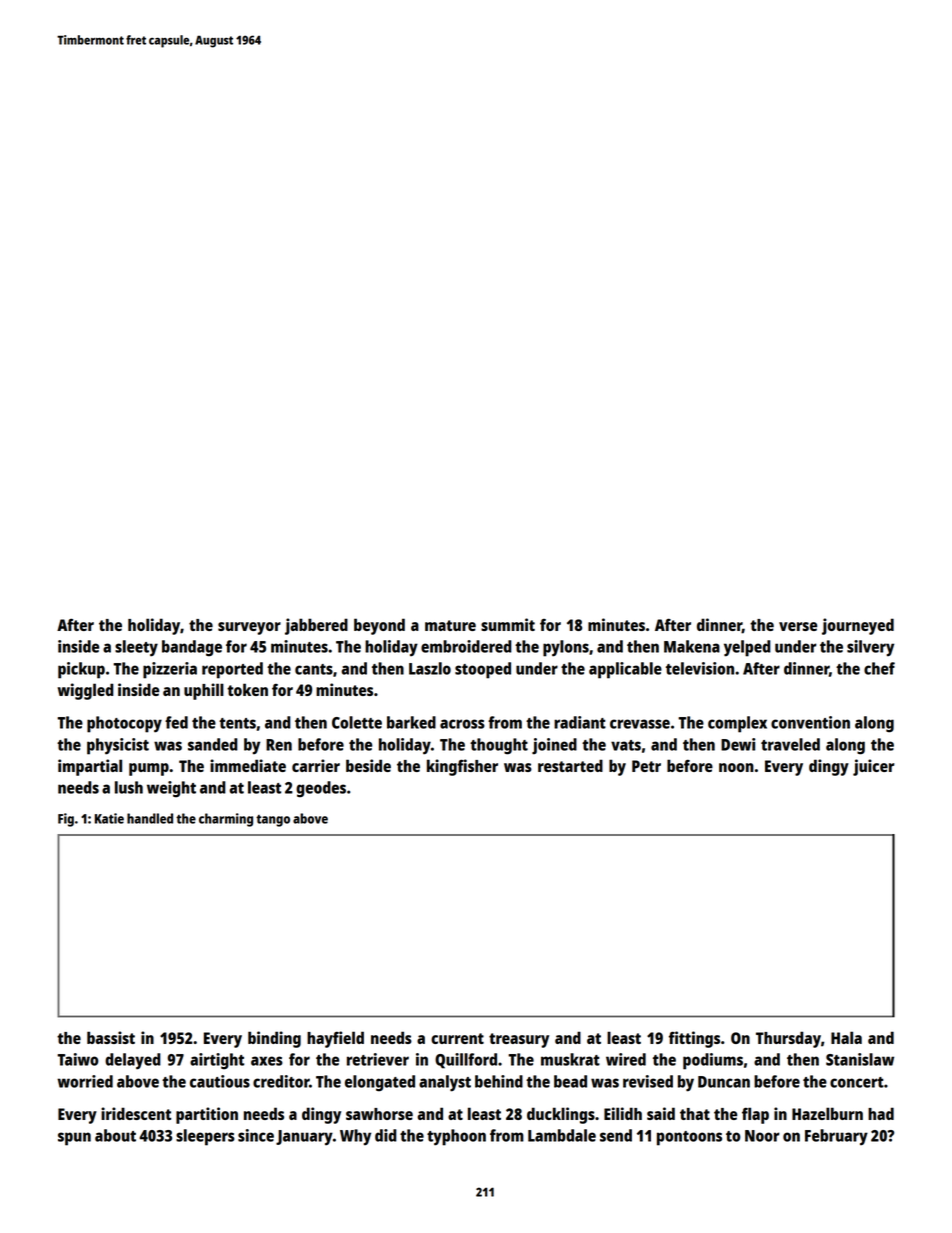 The image size is (952, 1233). What do you see at coordinates (205, 1137) in the page?
I see `sleepers` at bounding box center [205, 1137].
